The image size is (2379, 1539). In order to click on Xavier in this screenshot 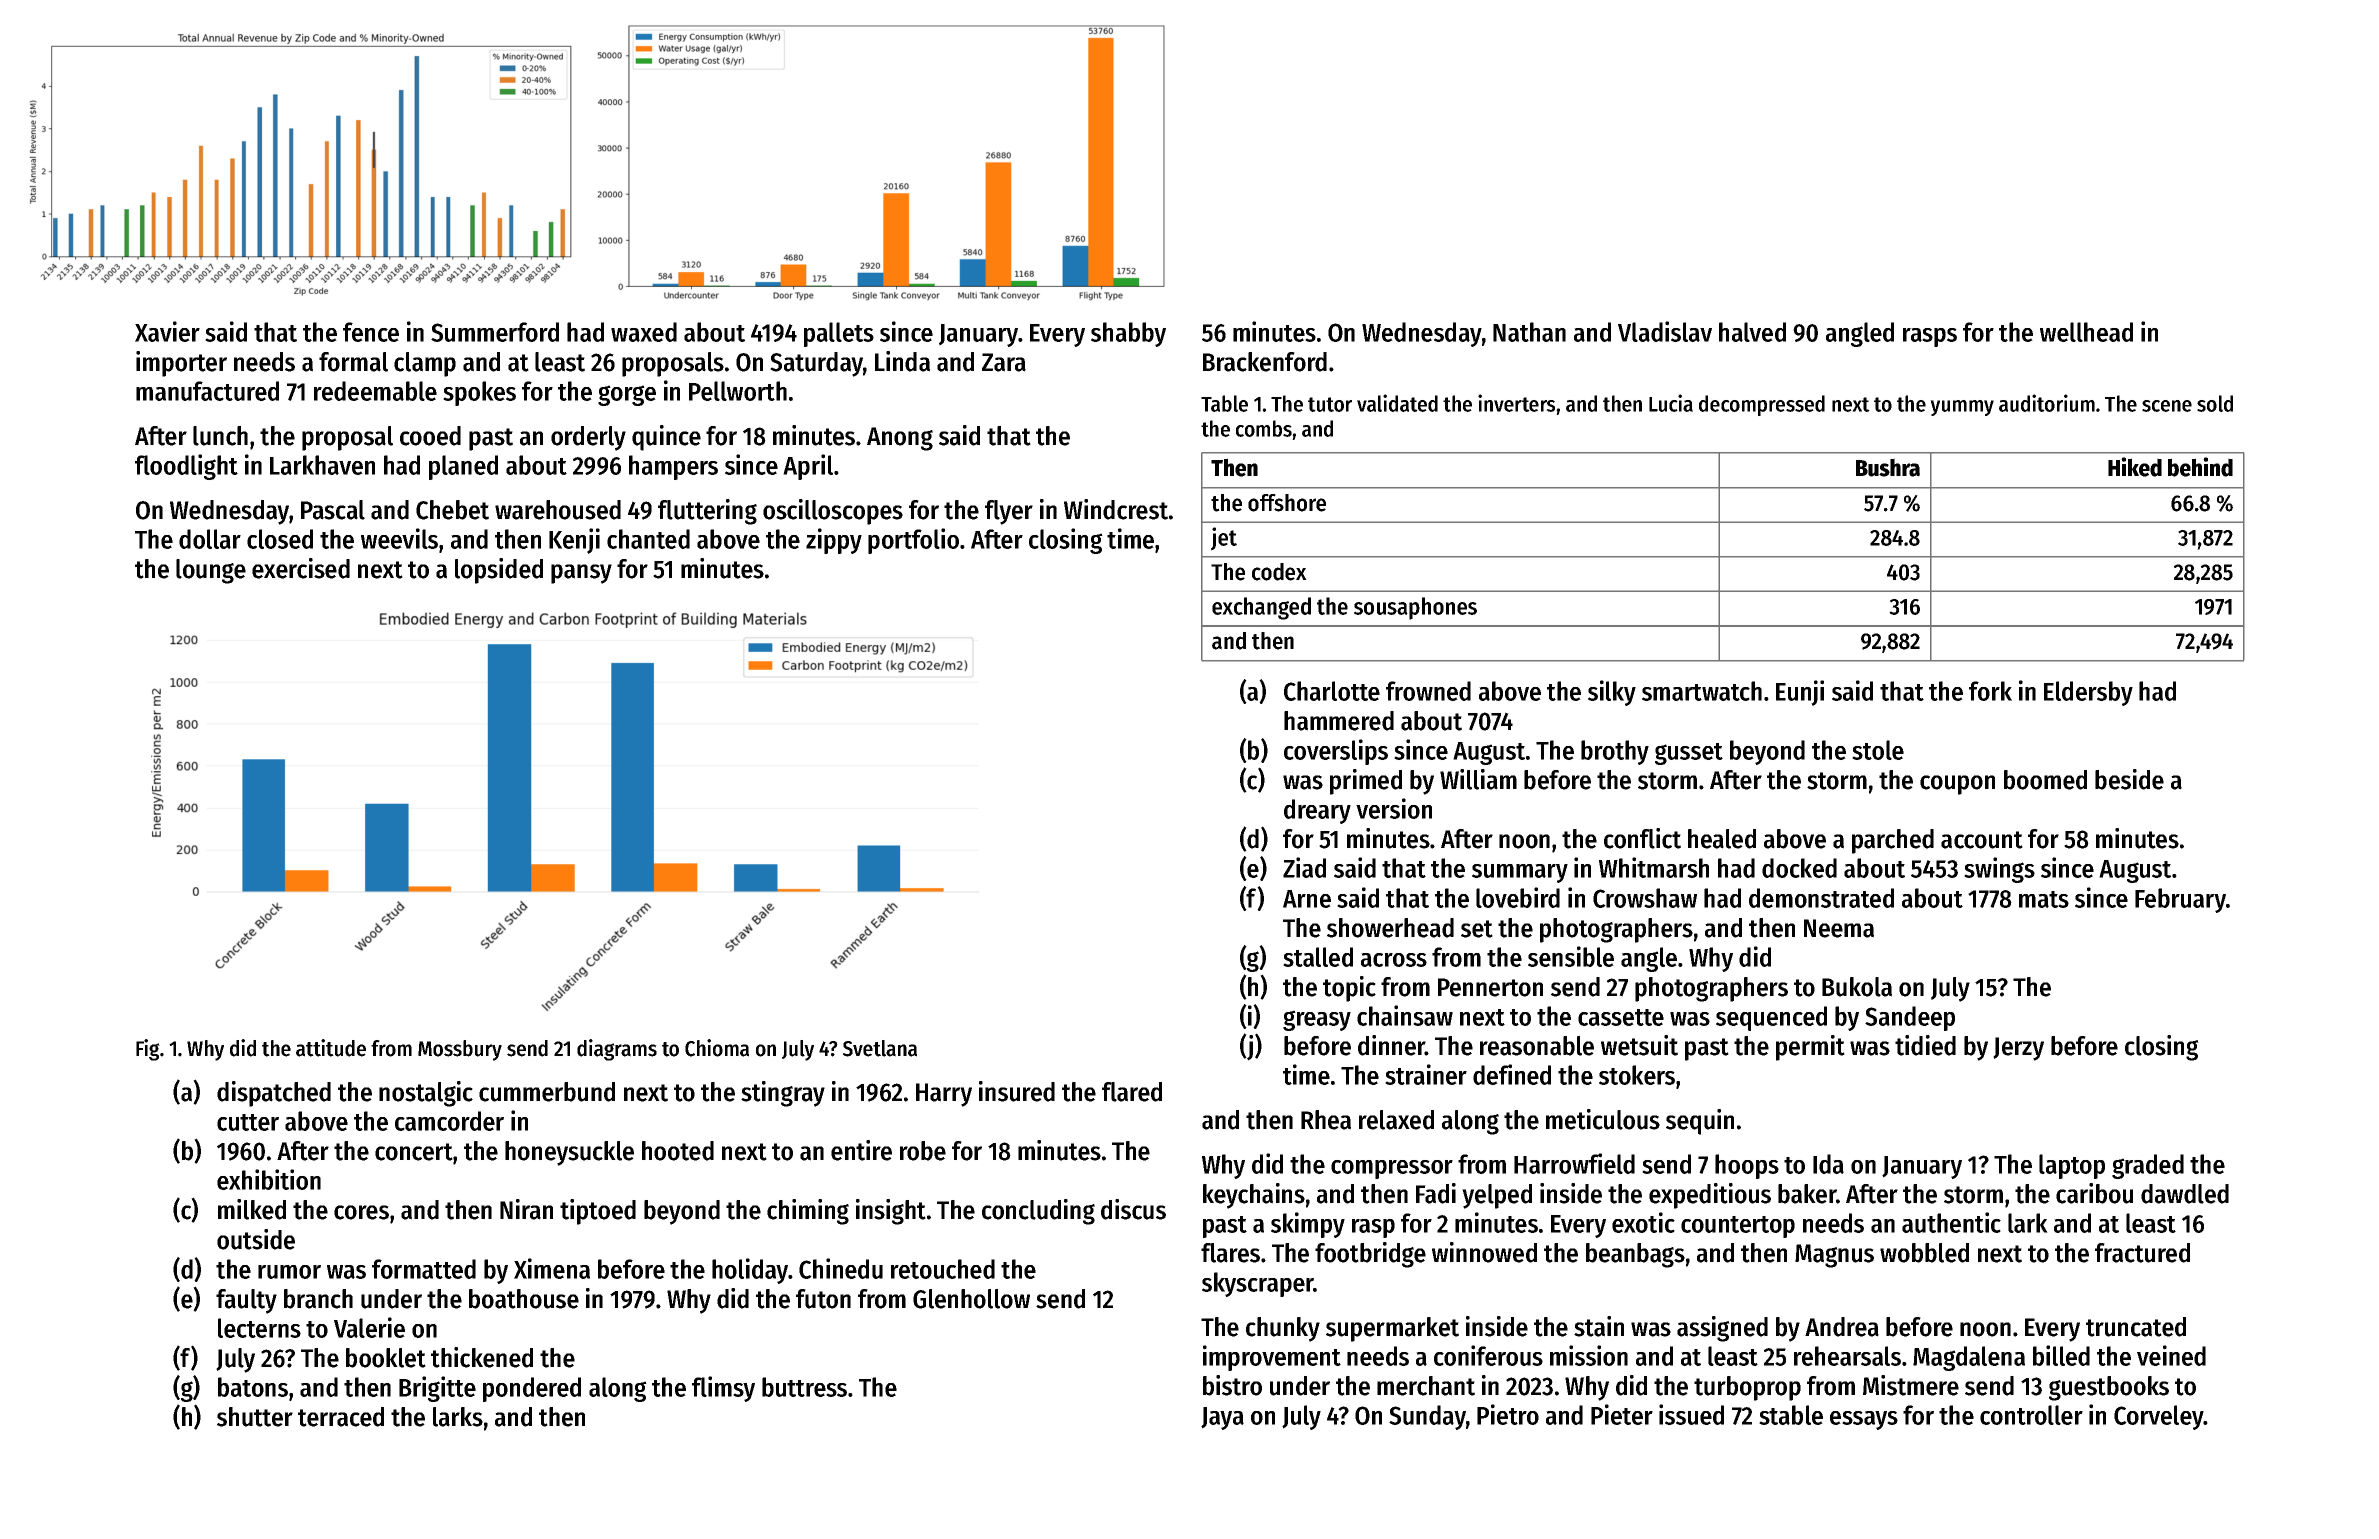, I will do `click(167, 331)`.
